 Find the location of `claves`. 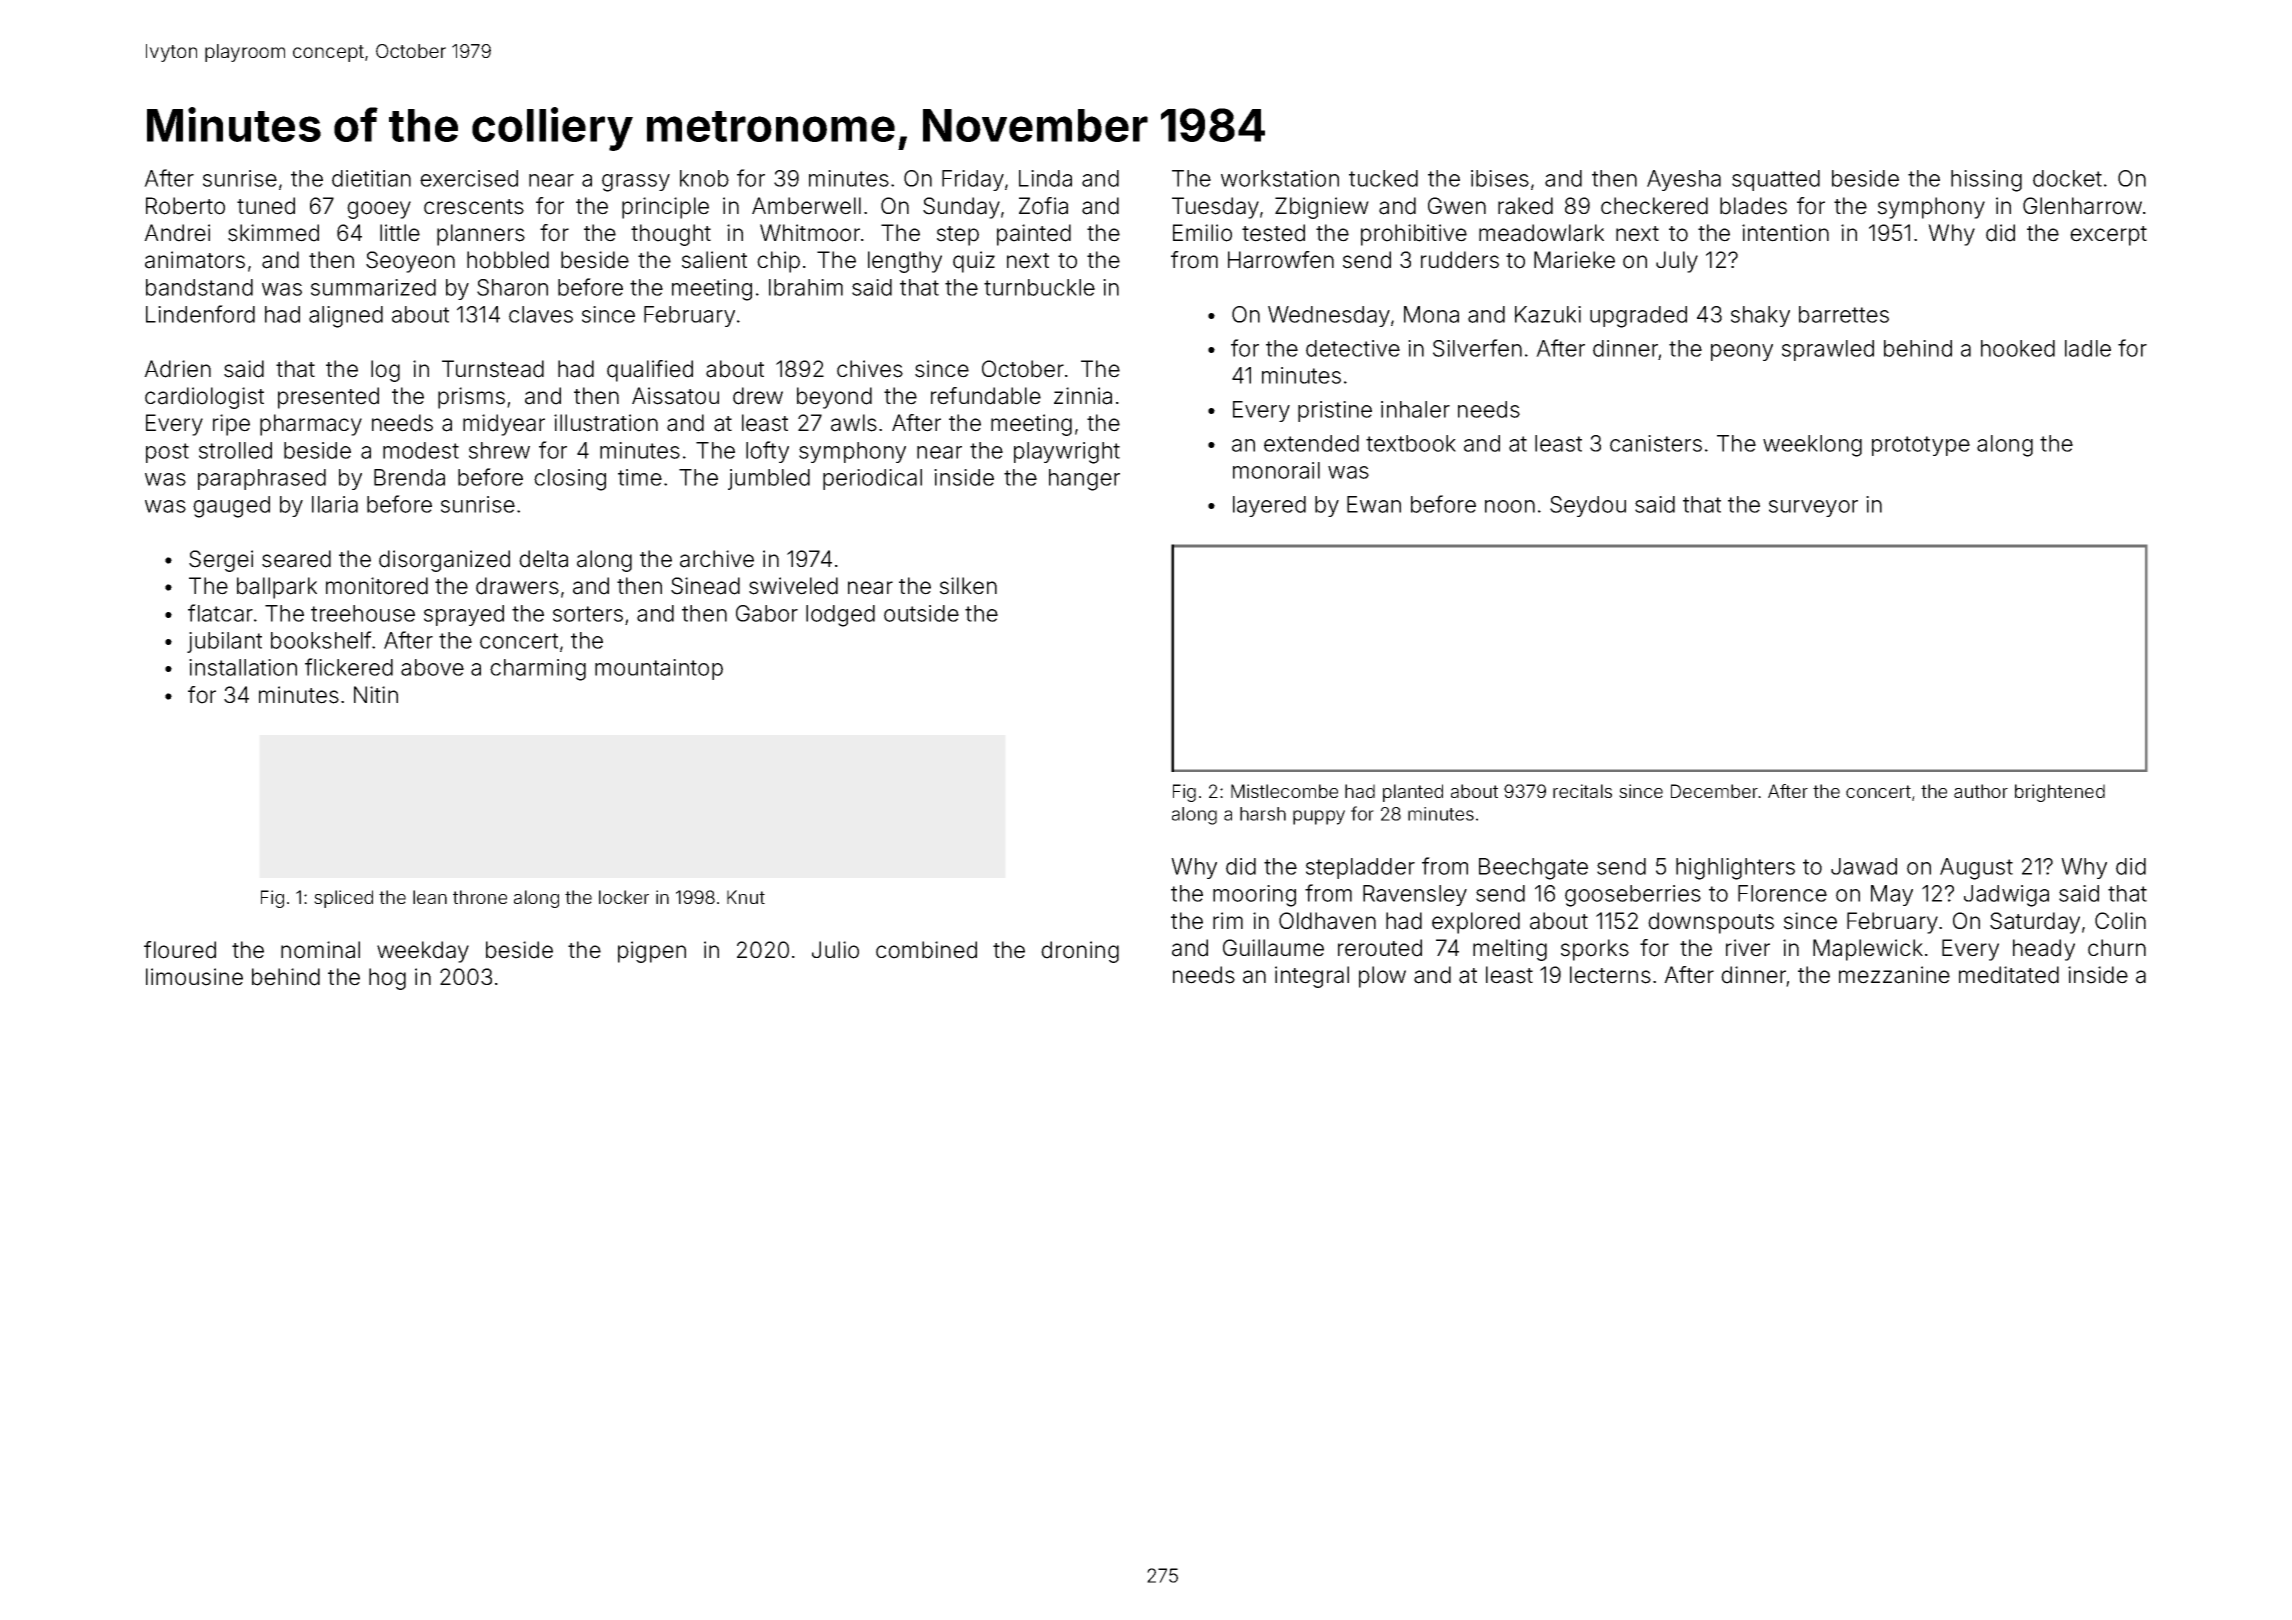

claves is located at coordinates (541, 314).
